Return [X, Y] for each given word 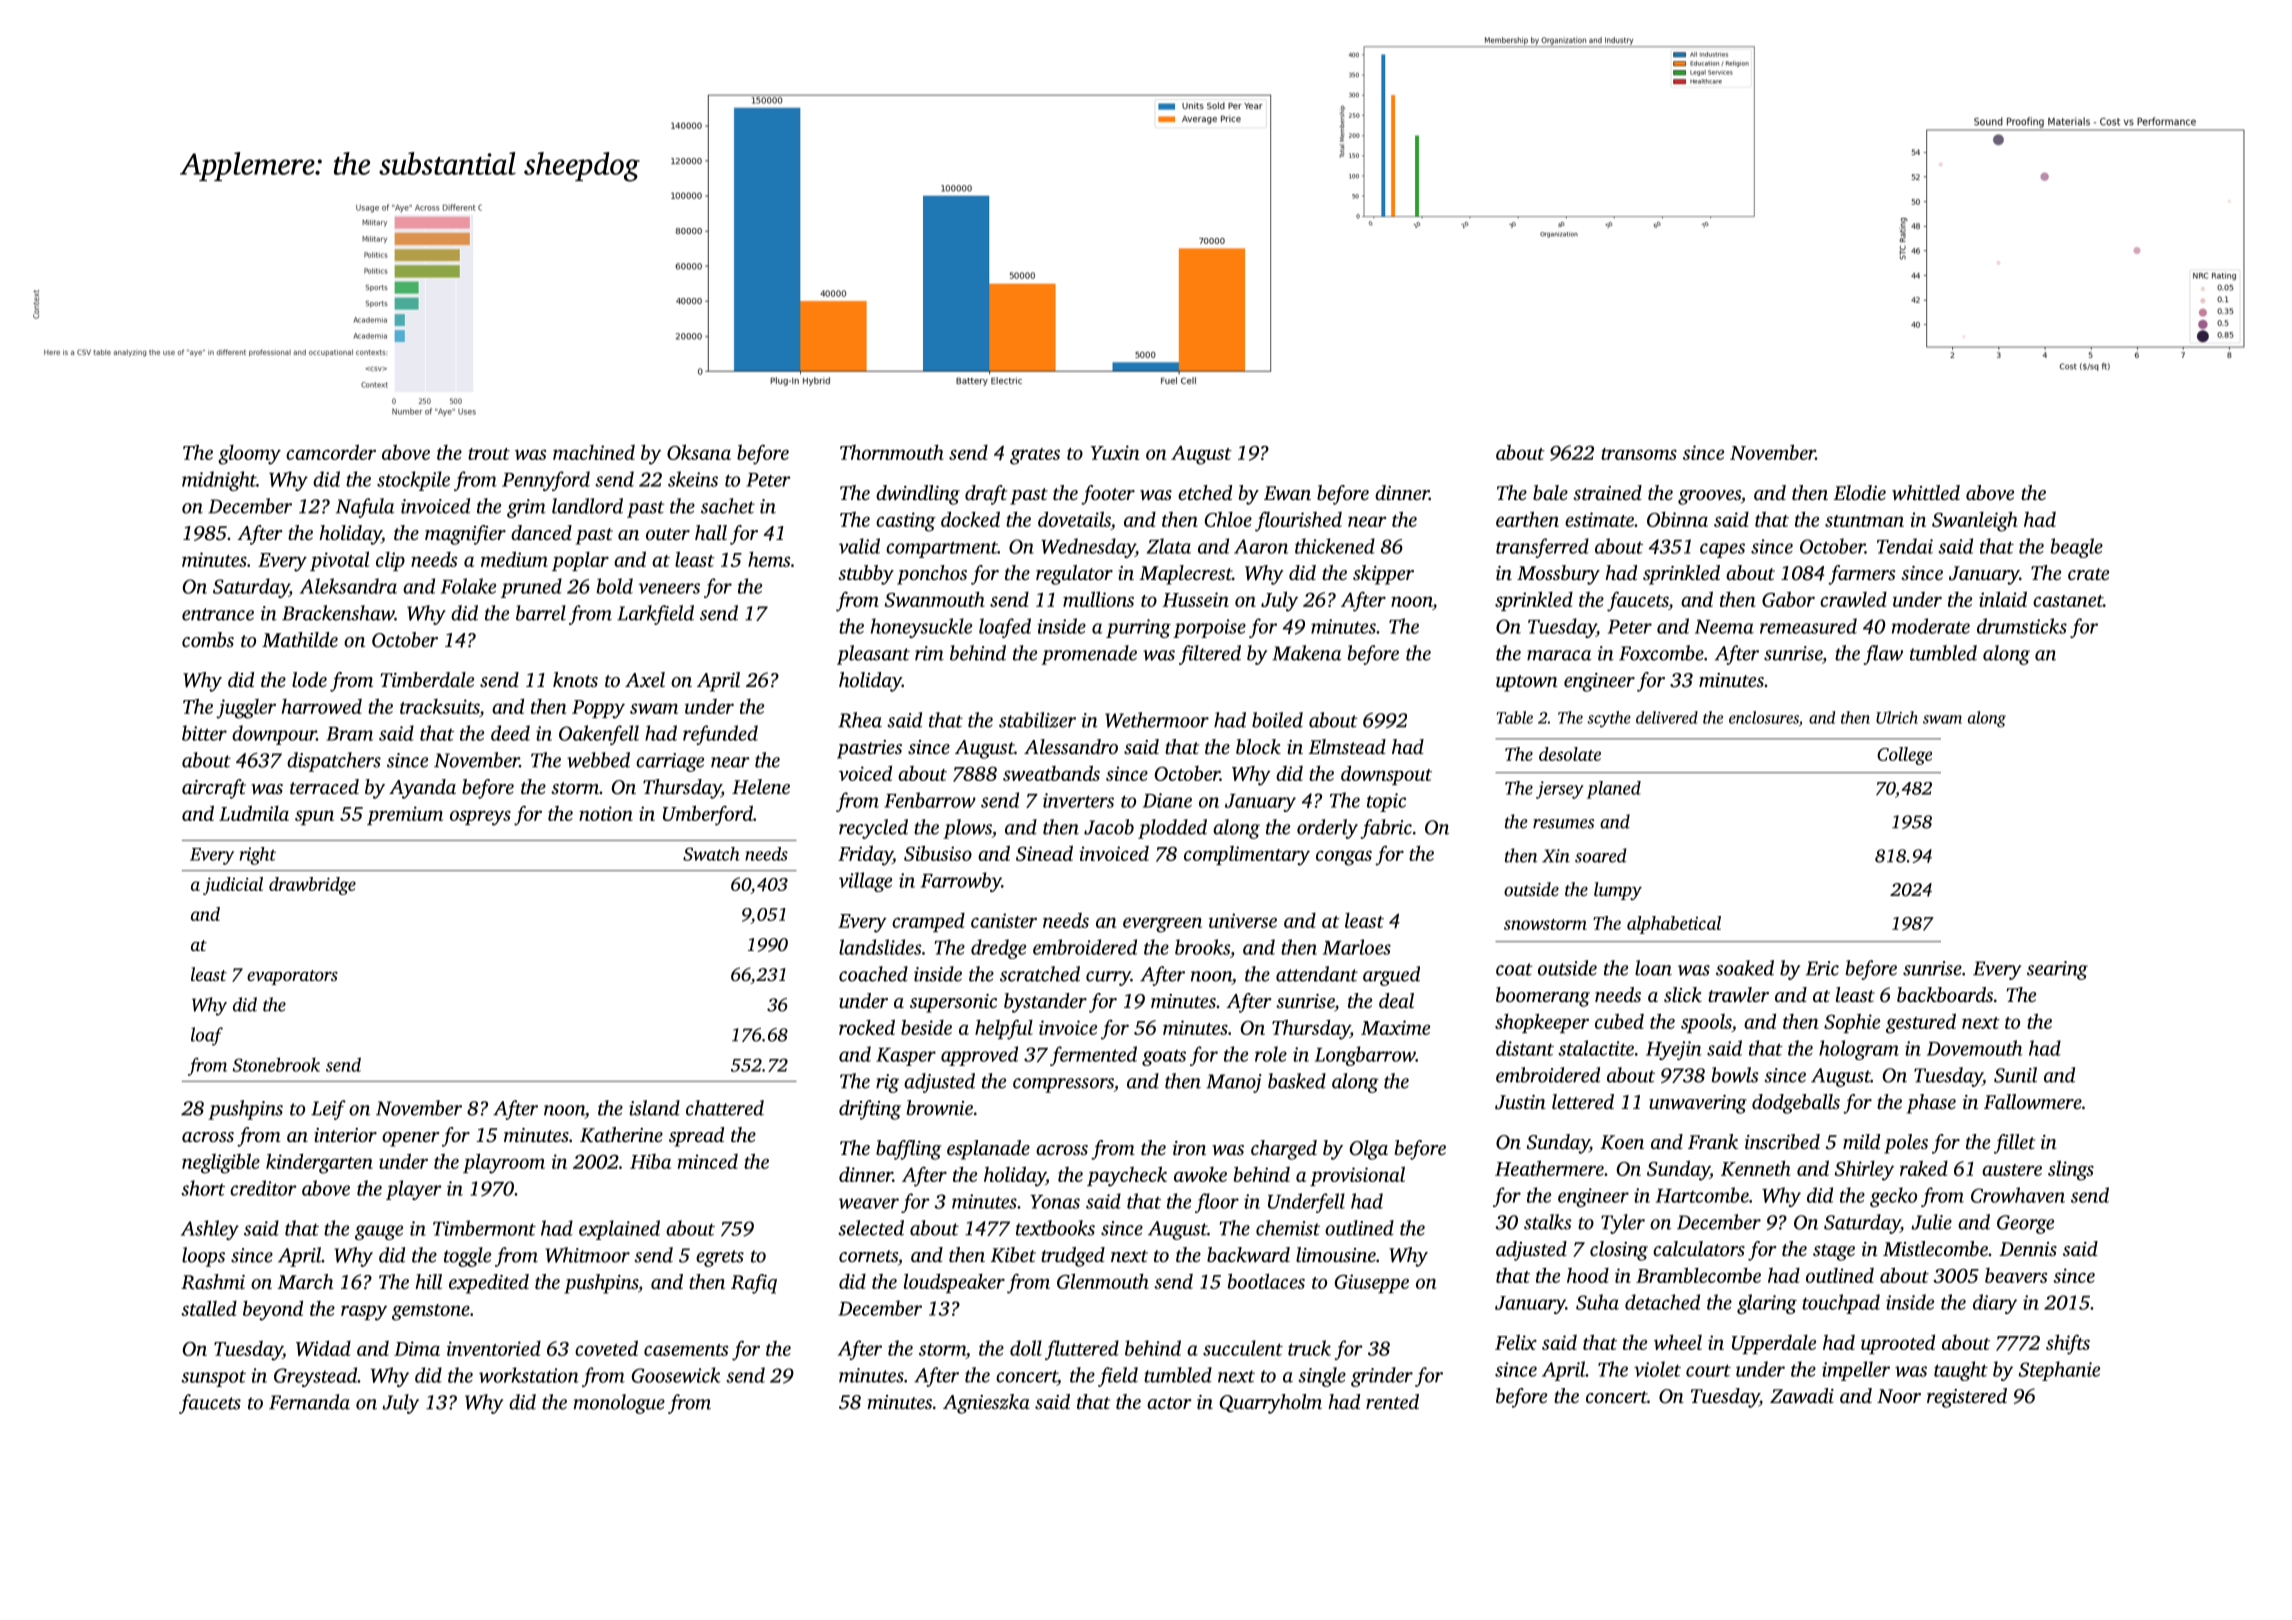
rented [1392, 1401]
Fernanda [309, 1402]
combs [208, 639]
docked [970, 519]
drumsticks [2022, 626]
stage [1834, 1252]
